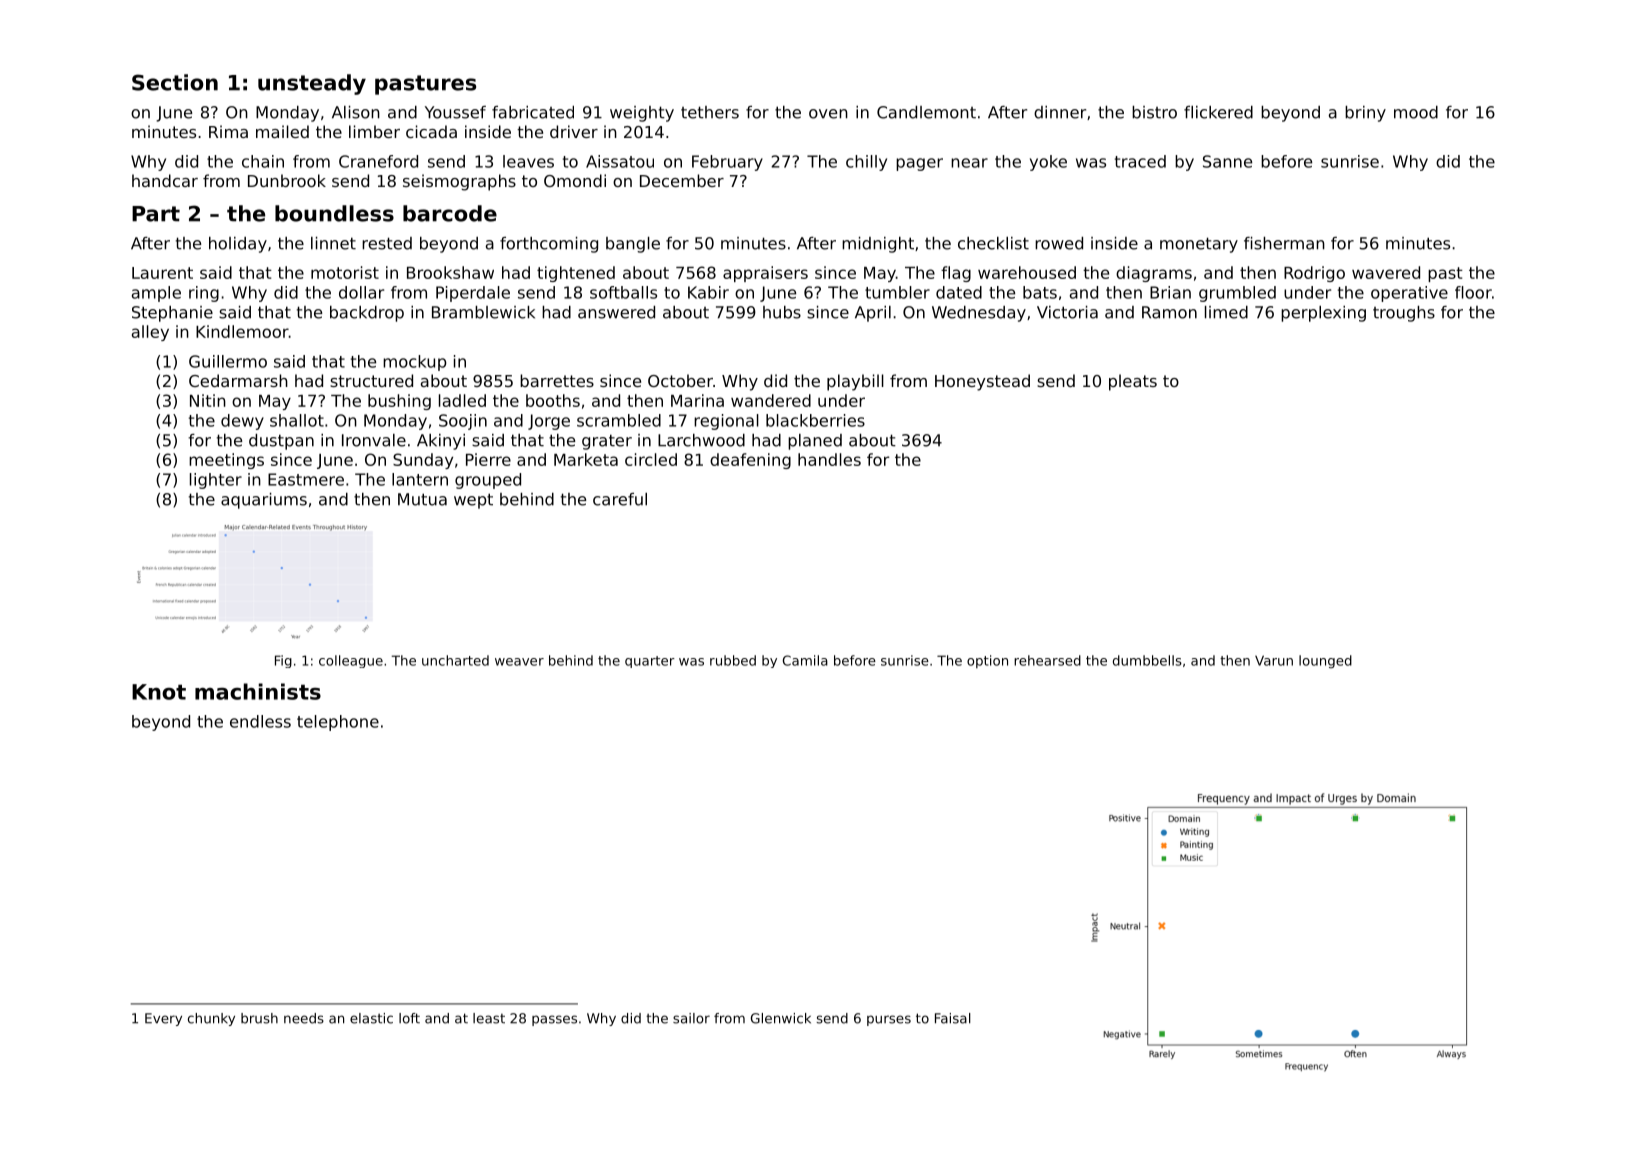 The height and width of the screenshot is (1149, 1626). I want to click on chilly, so click(866, 163).
